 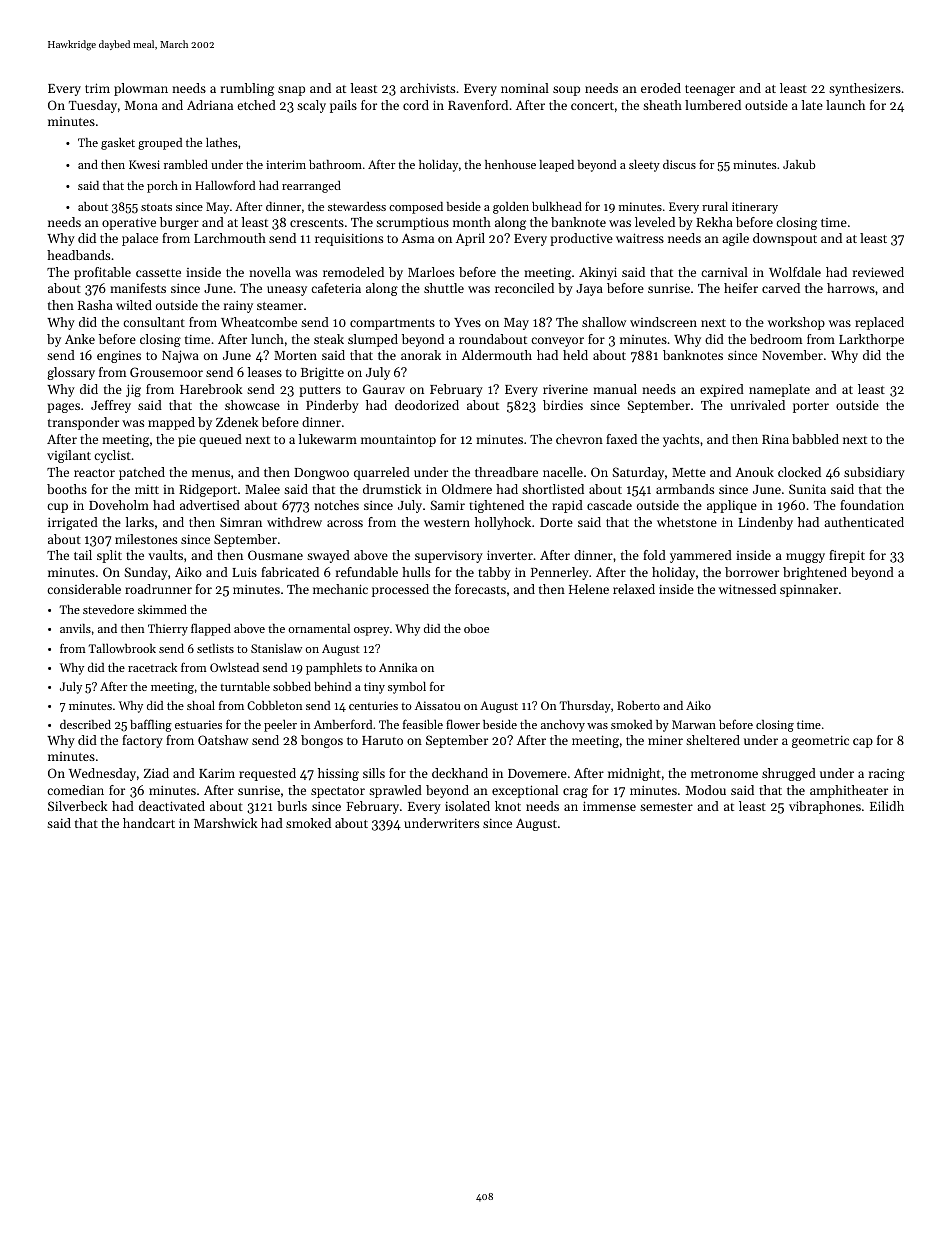 I want to click on Rina, so click(x=775, y=439).
